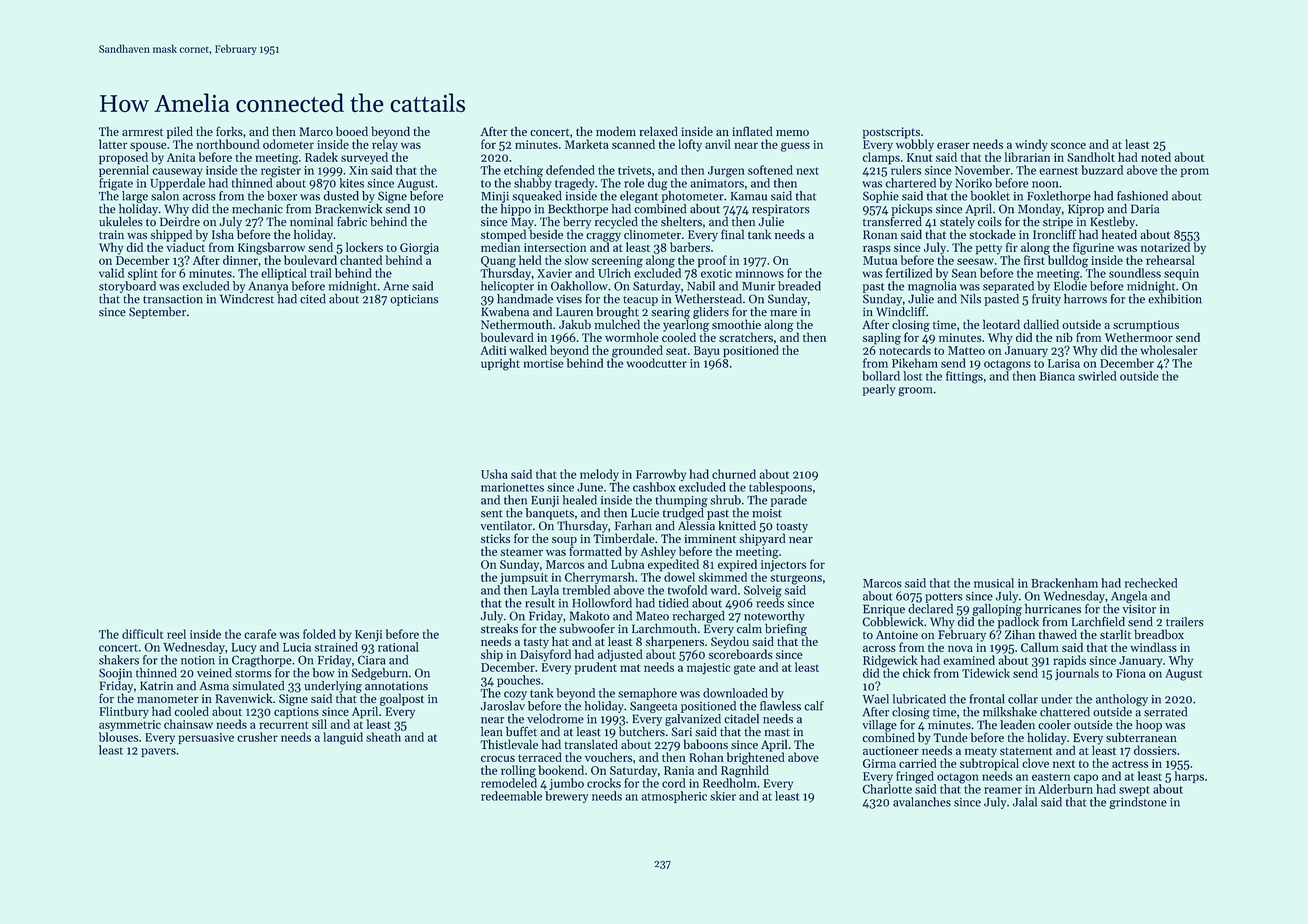 The width and height of the page is (1308, 924). Describe the element at coordinates (997, 610) in the page. I see `galloping` at that location.
